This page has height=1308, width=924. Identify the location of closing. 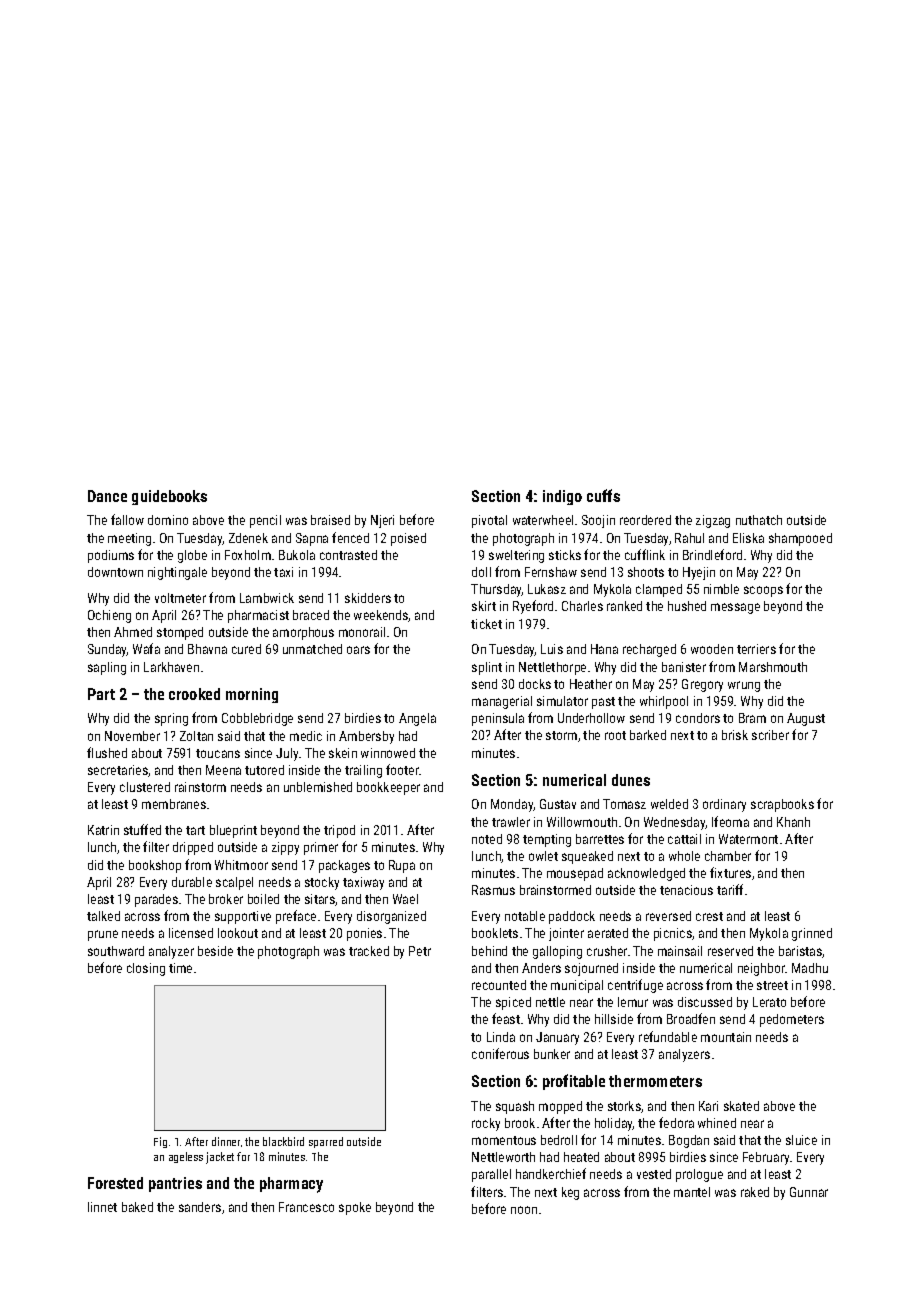
(146, 969).
